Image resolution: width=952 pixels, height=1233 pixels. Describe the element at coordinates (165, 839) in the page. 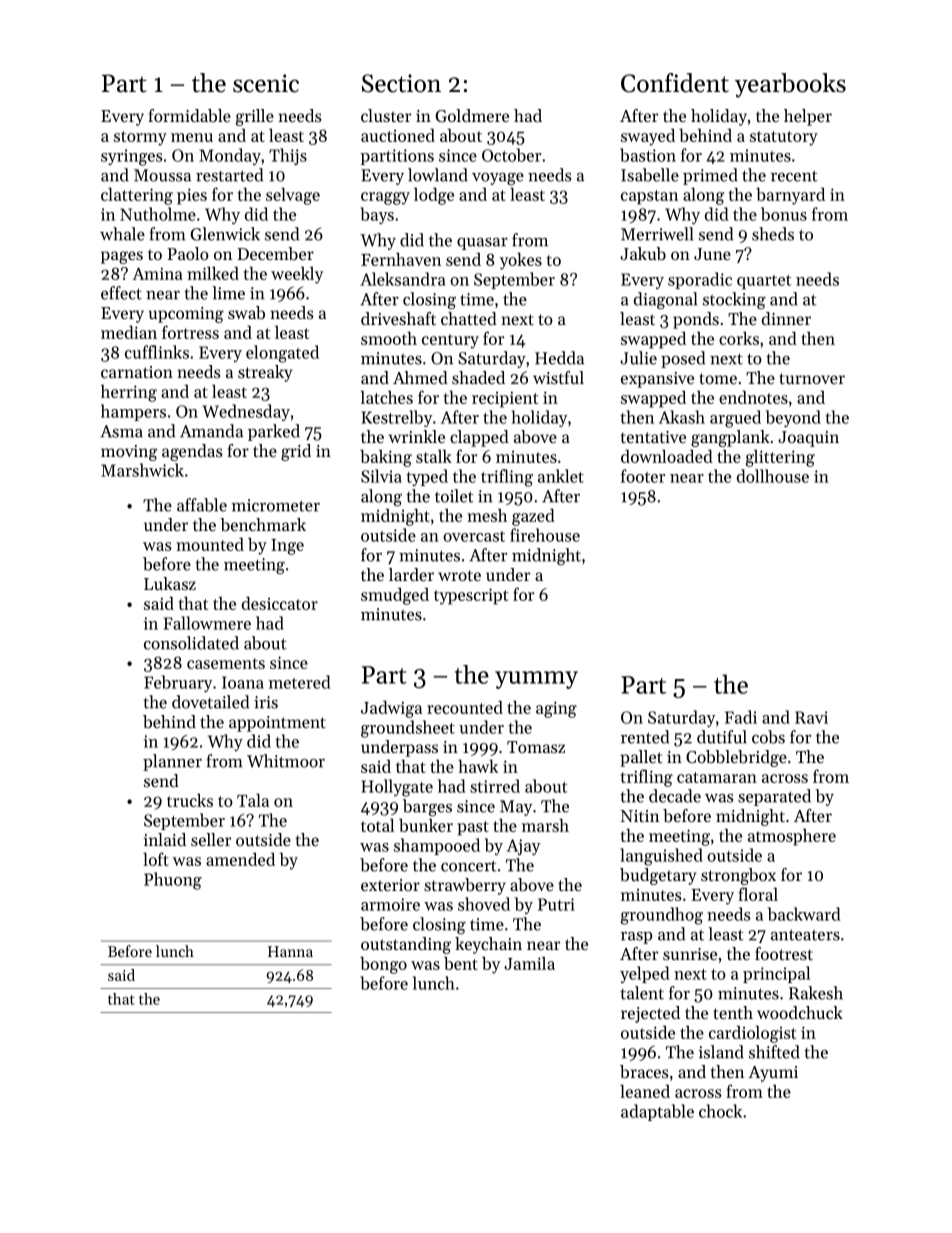

I see `inlaid` at that location.
